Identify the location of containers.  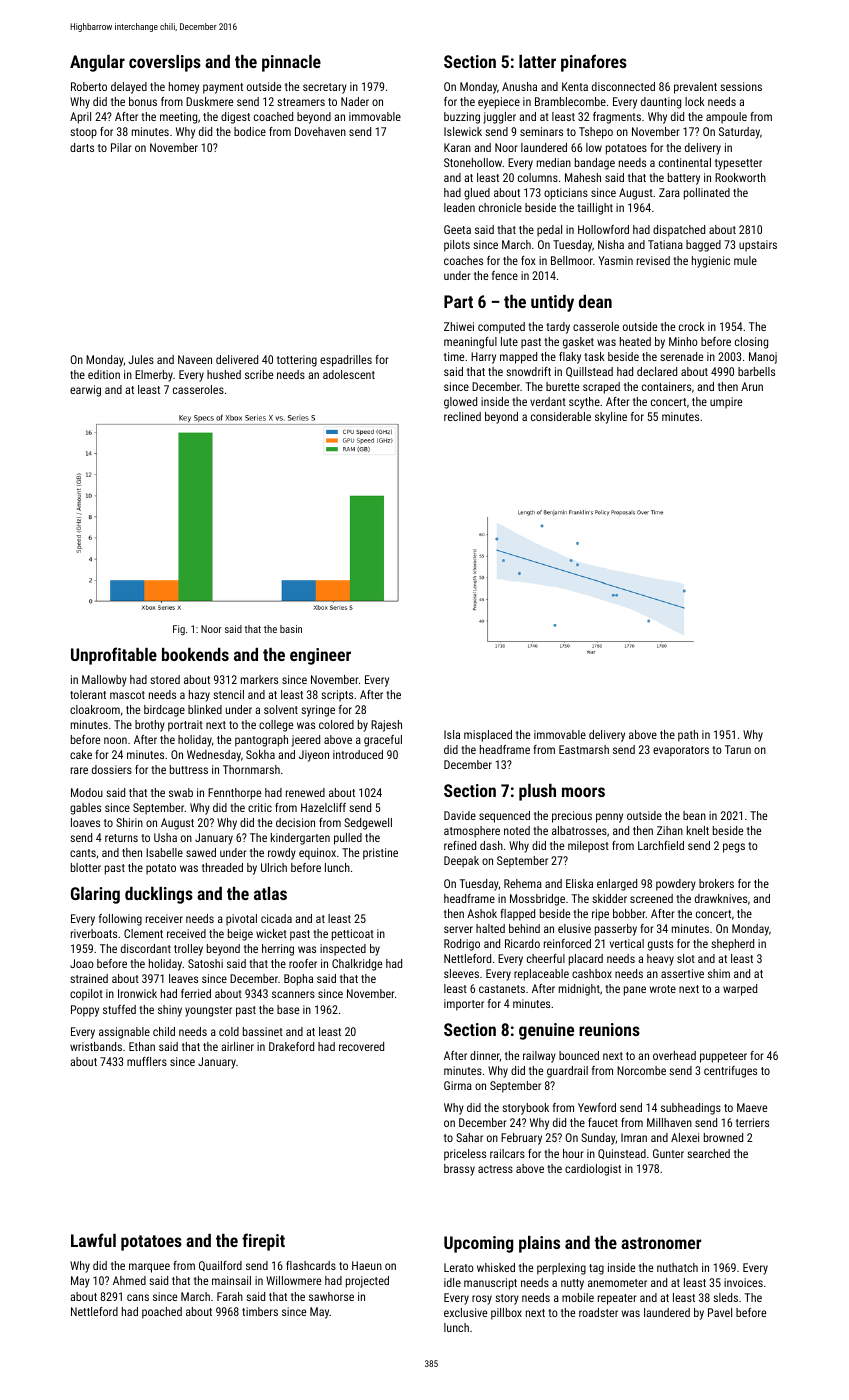
(666, 386).
